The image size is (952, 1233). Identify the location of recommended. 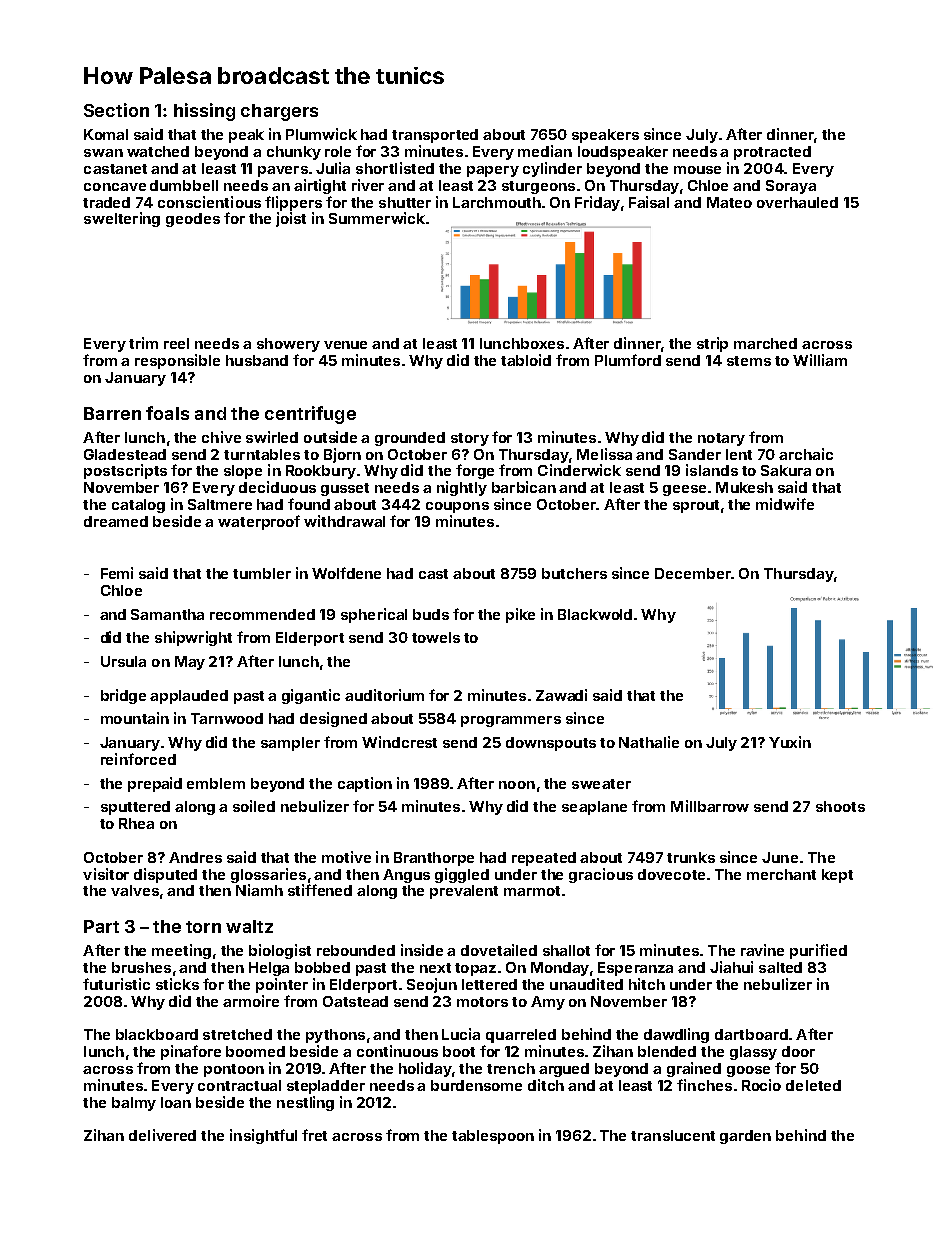
(262, 614).
